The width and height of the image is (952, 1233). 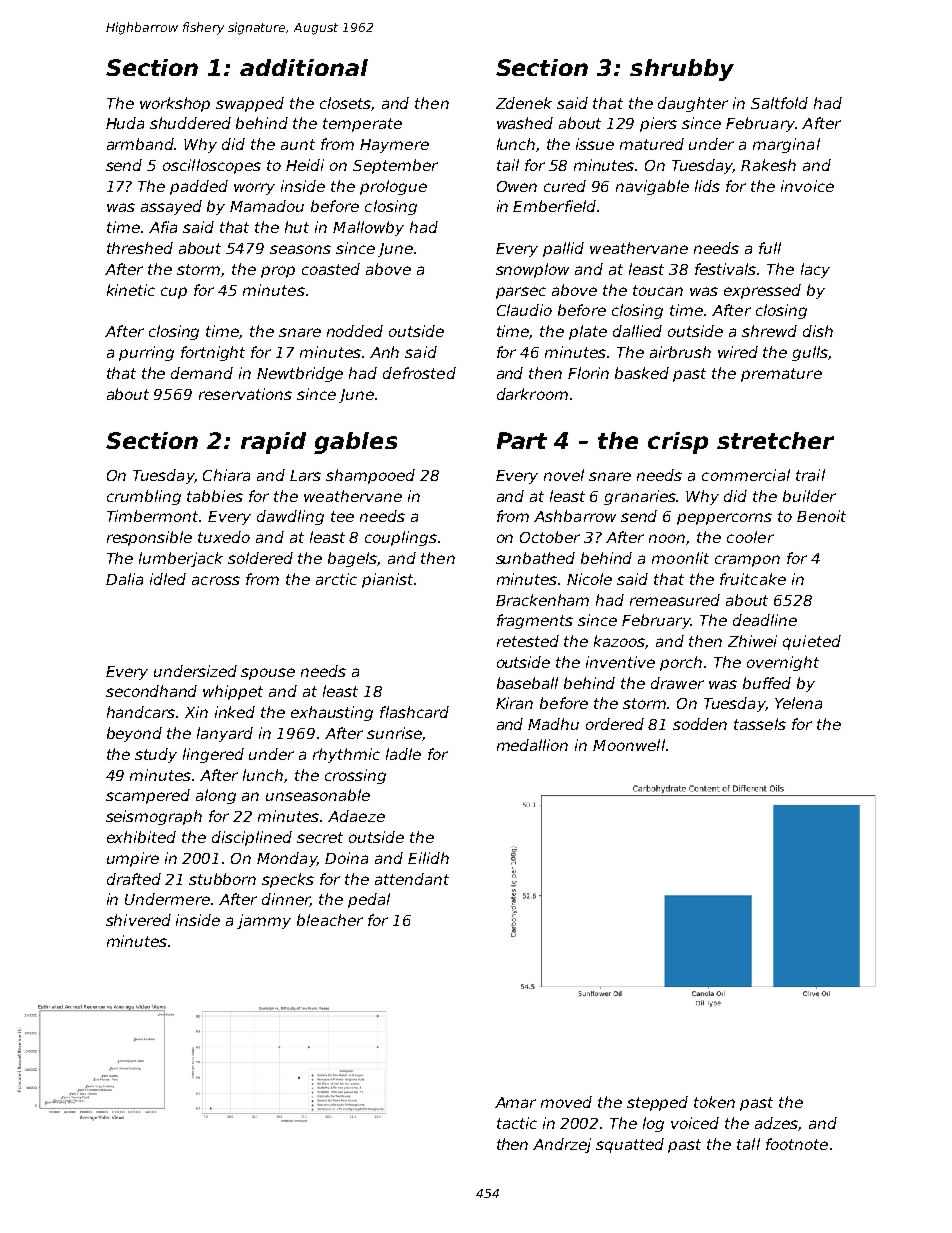 I want to click on Benoit, so click(x=821, y=516).
